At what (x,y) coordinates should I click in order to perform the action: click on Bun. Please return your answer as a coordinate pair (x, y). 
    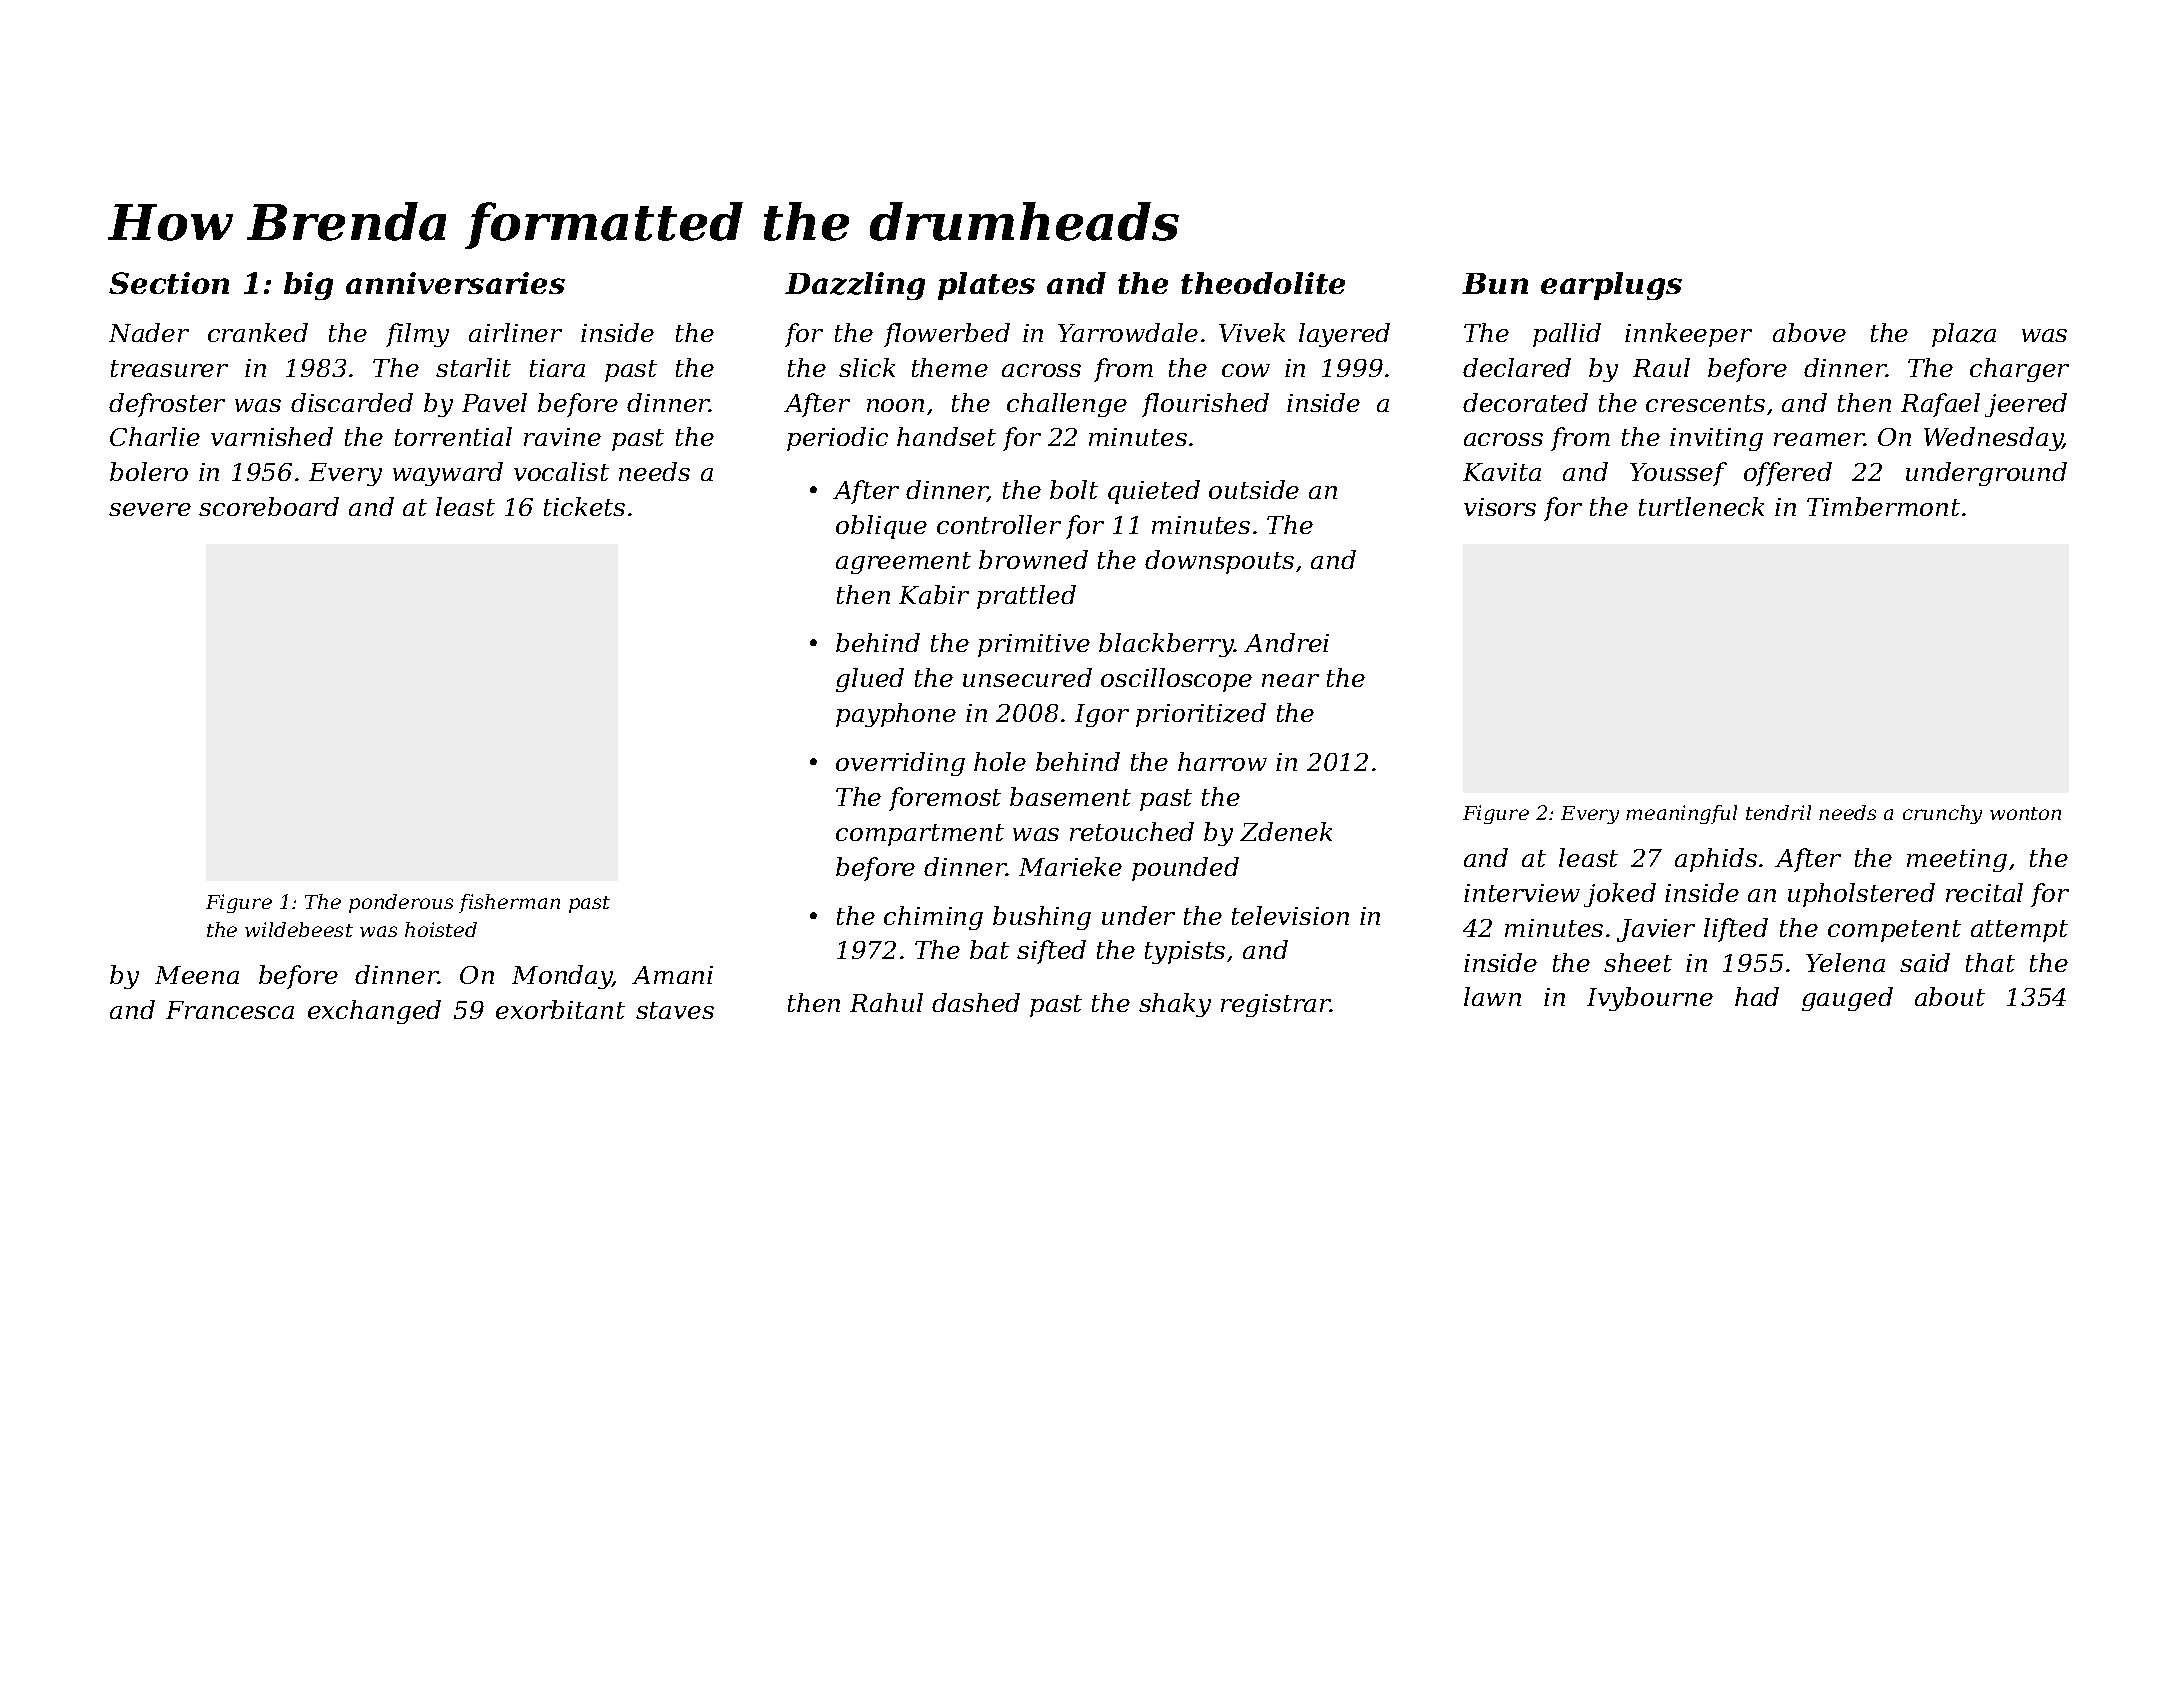
    Looking at the image, I should click on (1495, 283).
